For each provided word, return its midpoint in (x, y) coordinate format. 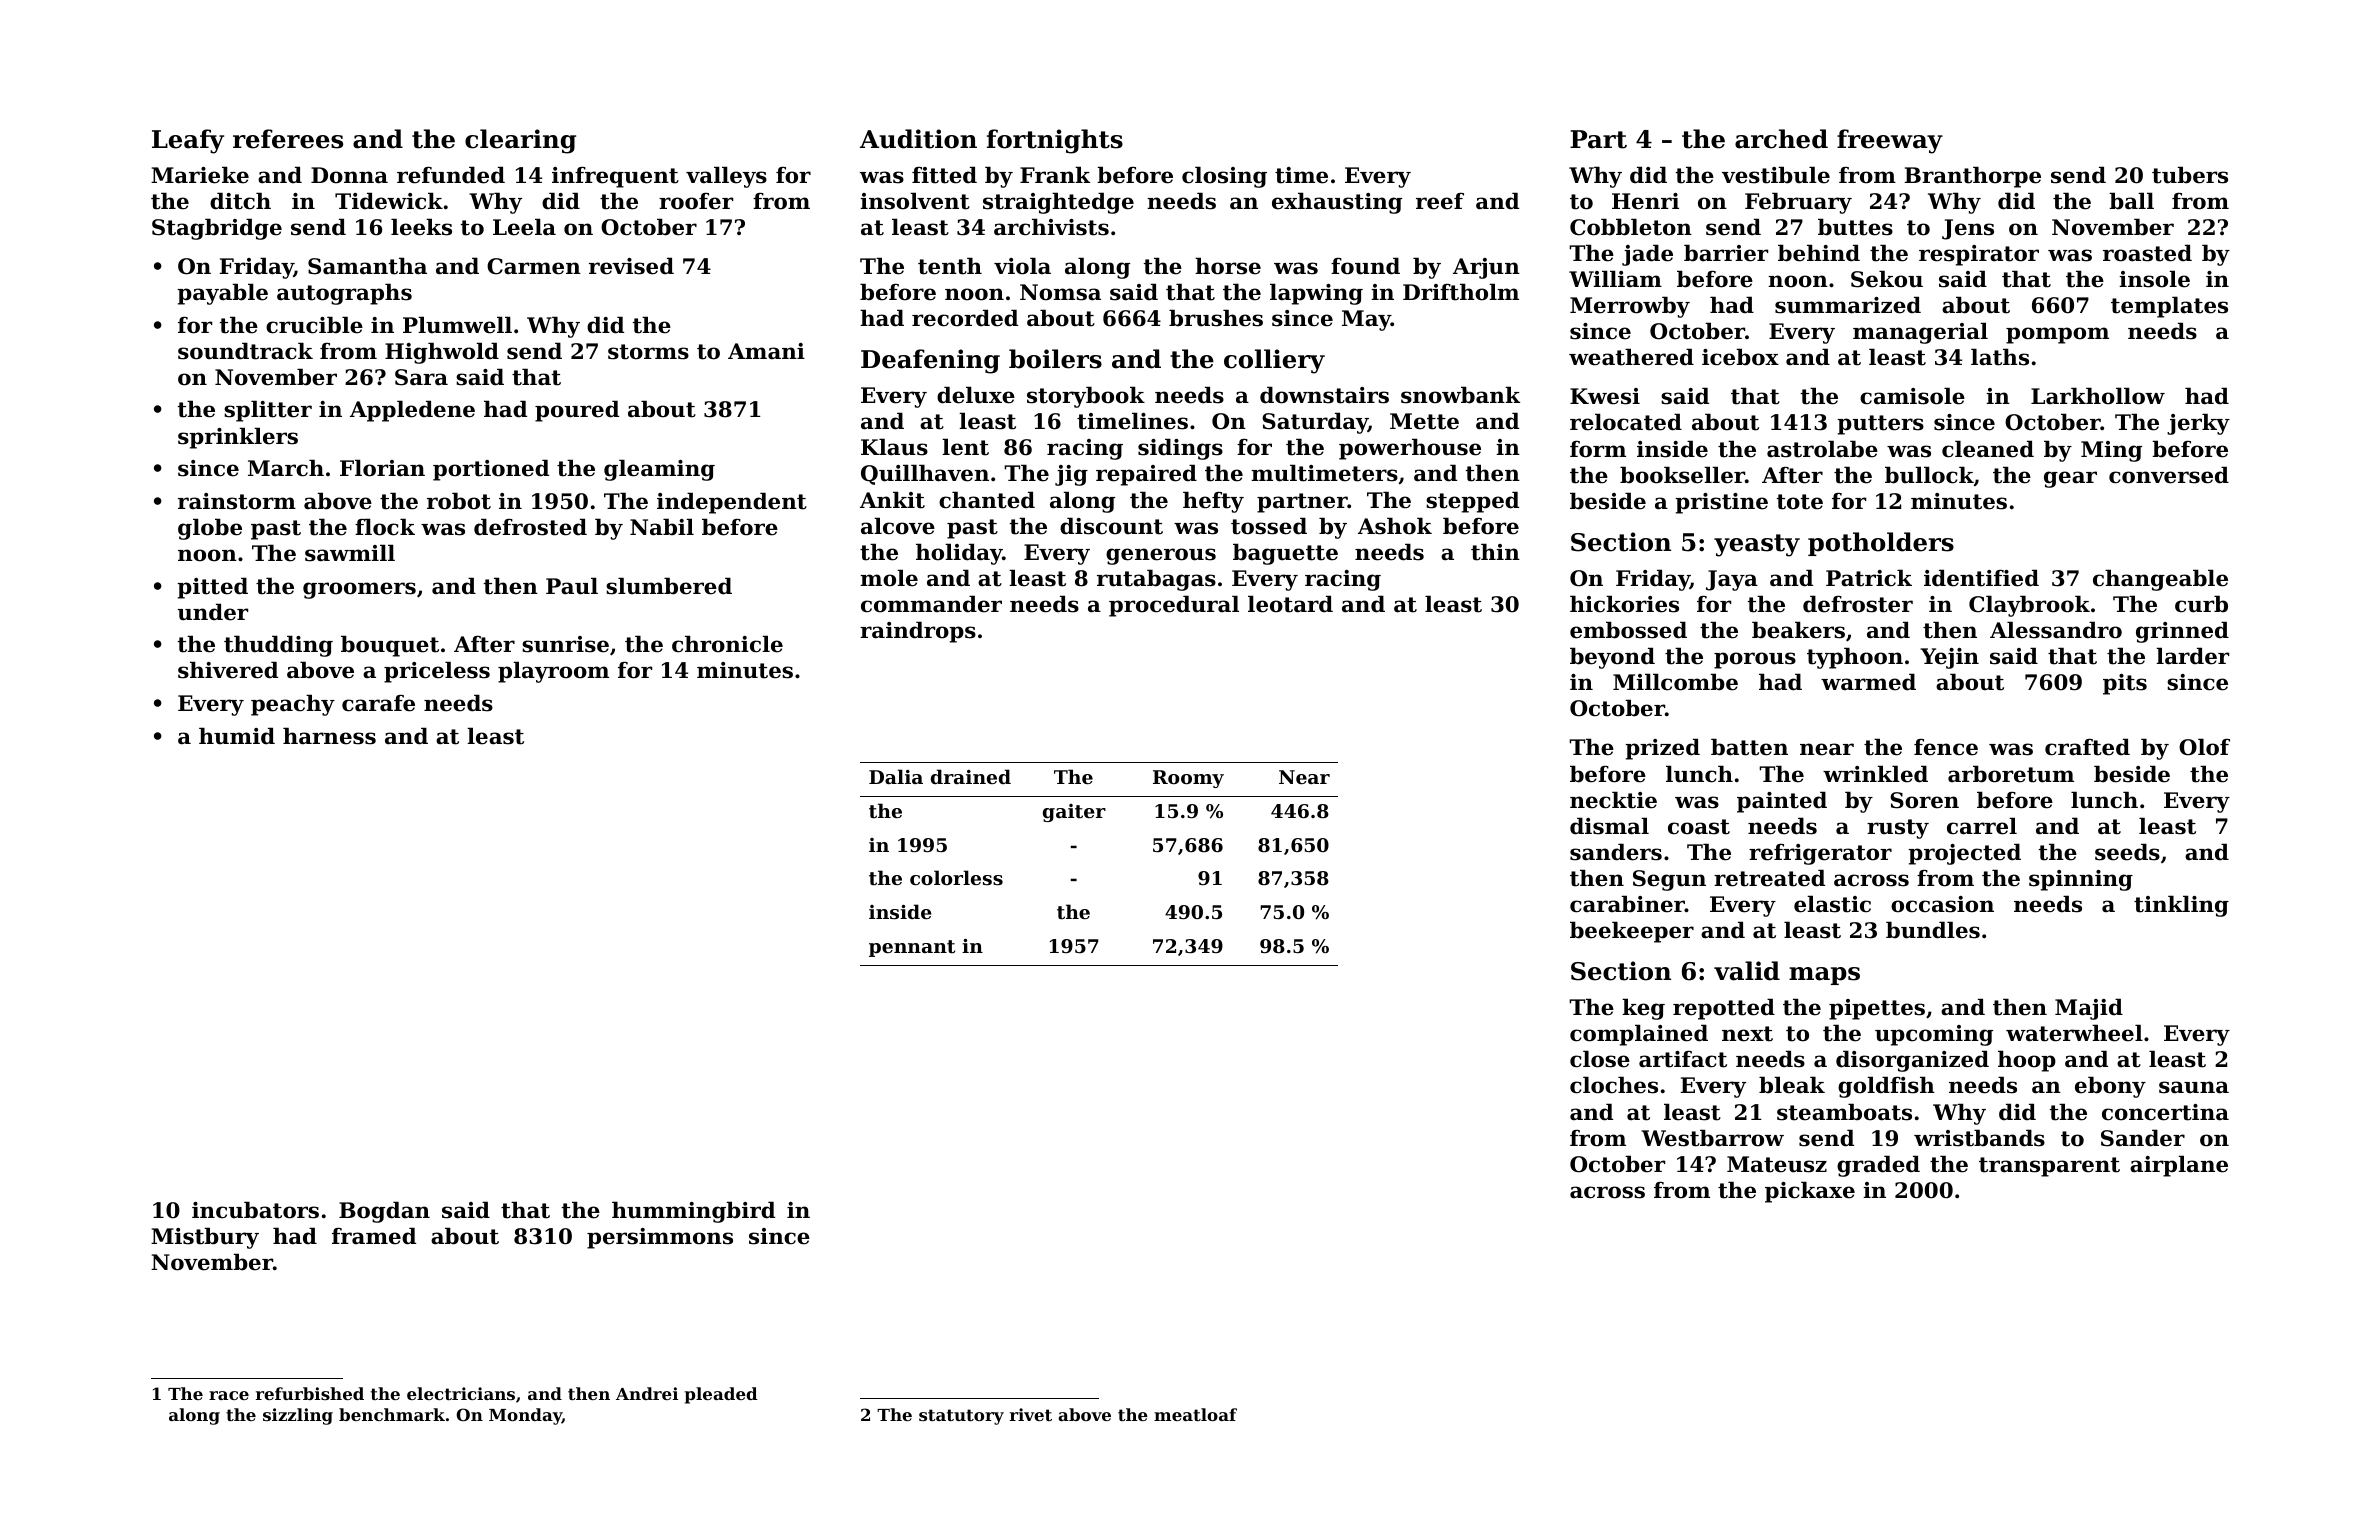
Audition (918, 139)
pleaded (721, 1395)
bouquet (390, 646)
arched (1781, 139)
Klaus (894, 447)
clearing (520, 141)
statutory (961, 1417)
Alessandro (2056, 630)
